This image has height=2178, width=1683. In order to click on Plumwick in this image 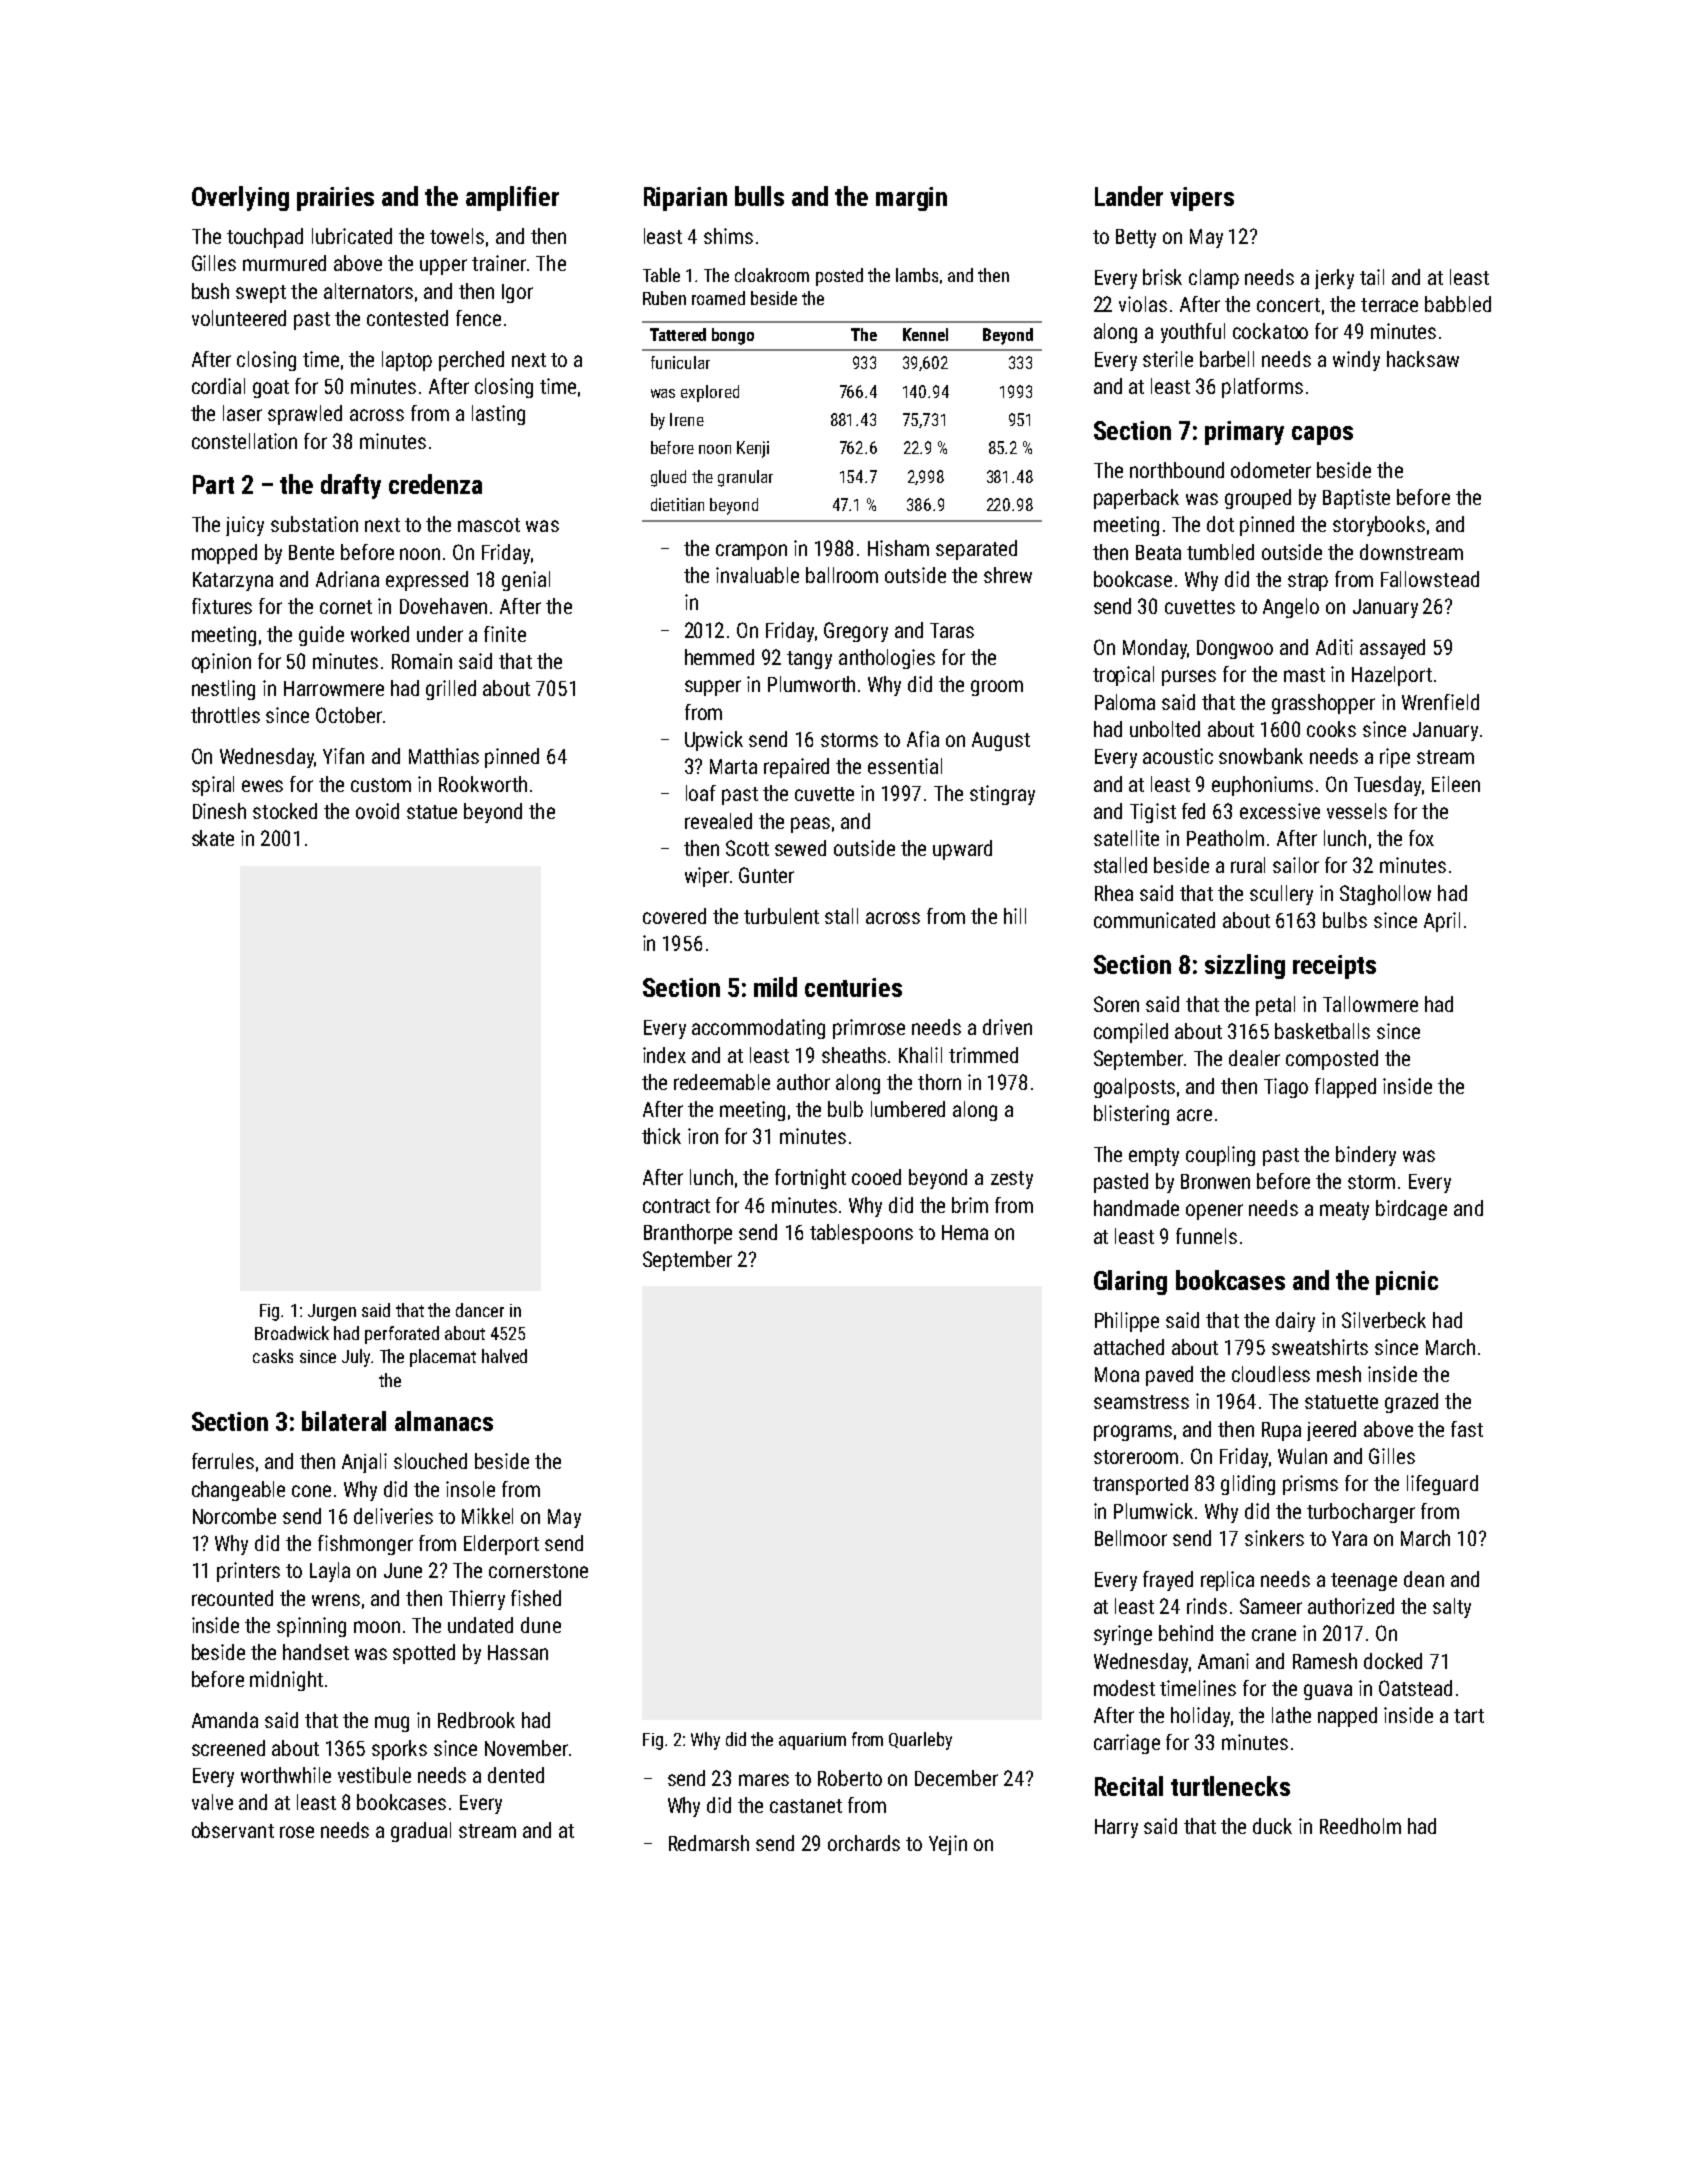, I will do `click(1153, 1511)`.
